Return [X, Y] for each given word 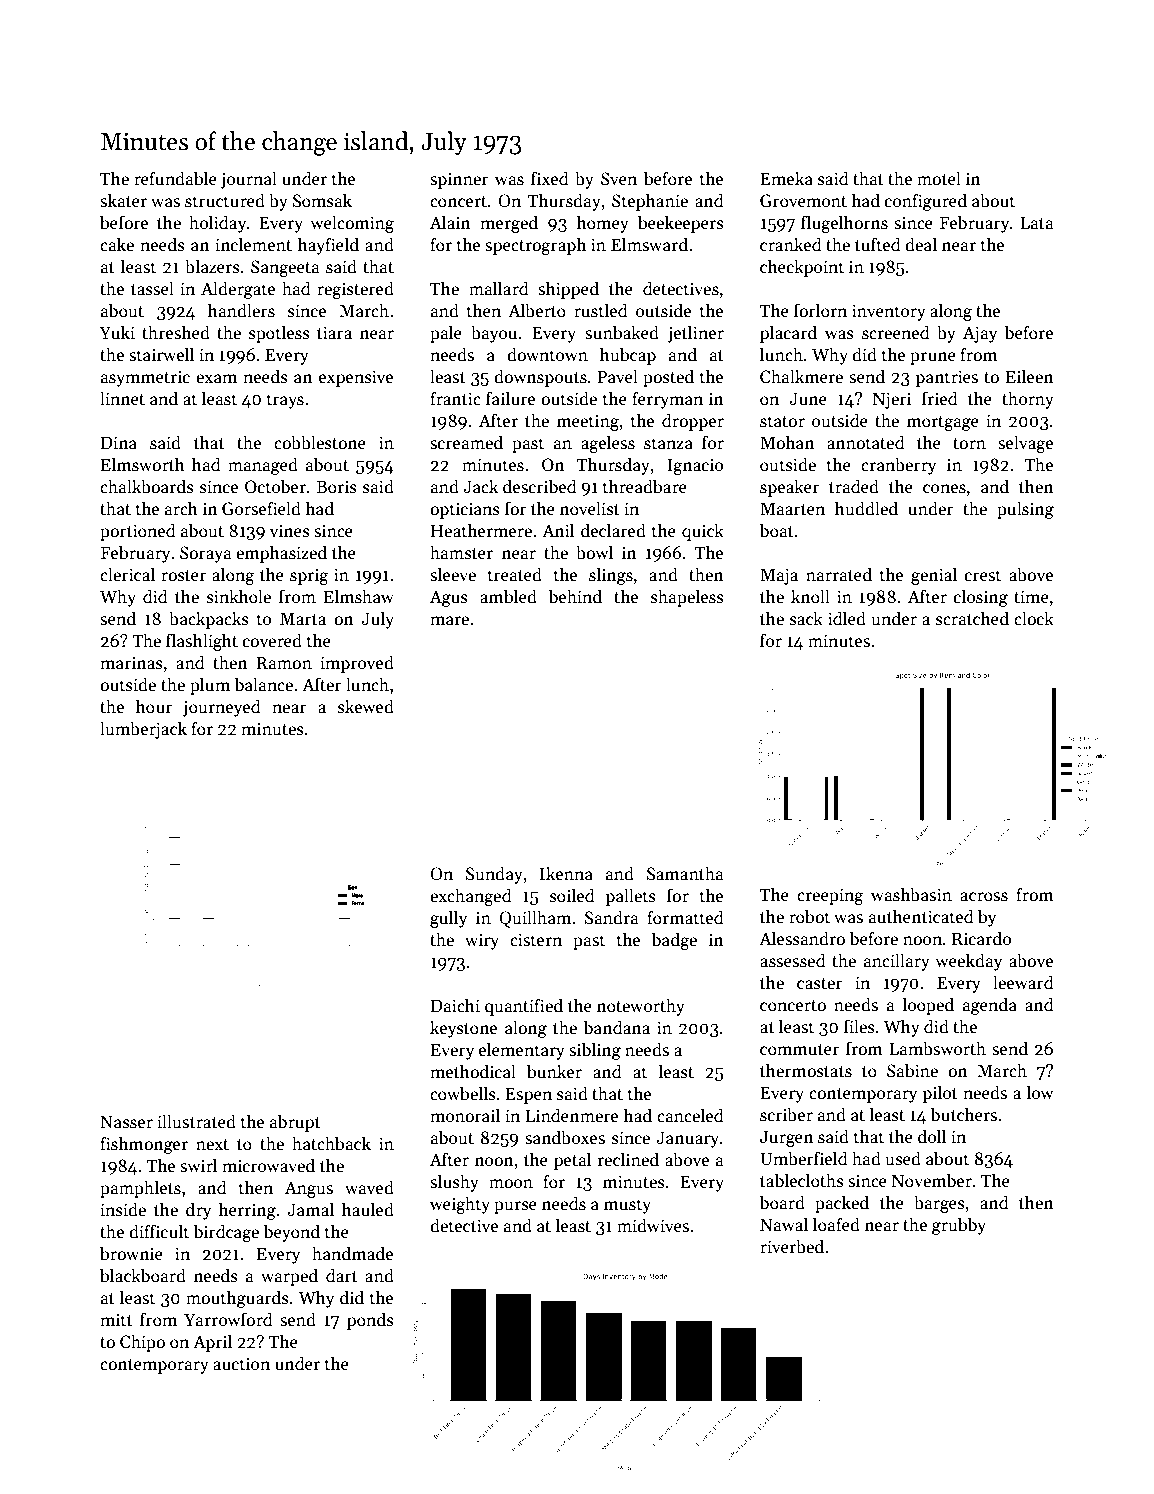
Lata [1037, 223]
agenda [990, 1006]
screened [896, 332]
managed [263, 466]
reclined [628, 1159]
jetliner [696, 334]
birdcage [226, 1233]
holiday [217, 224]
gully [448, 919]
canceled [690, 1115]
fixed [550, 178]
